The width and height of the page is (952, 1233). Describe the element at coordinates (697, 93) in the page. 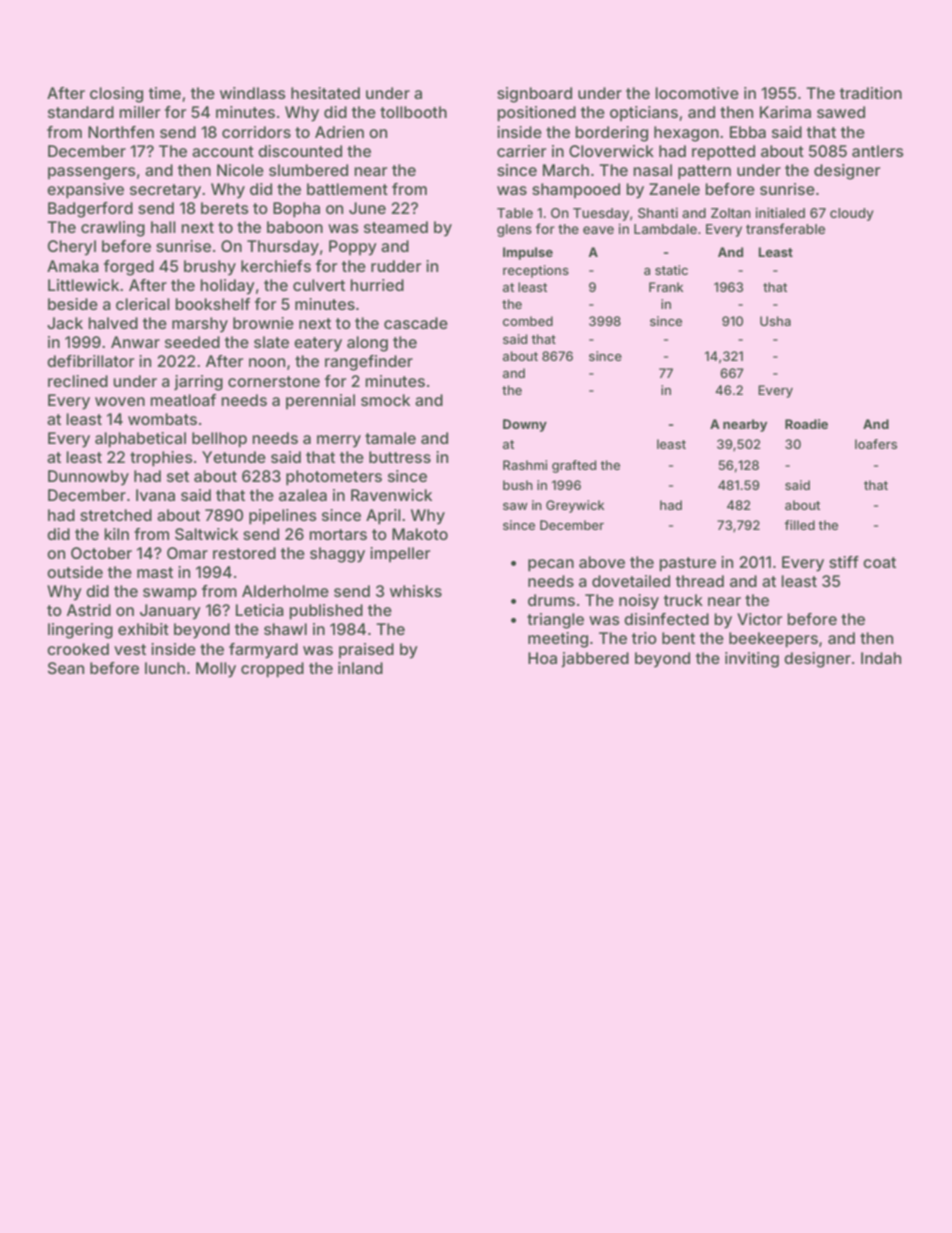

I see `locomotive` at that location.
